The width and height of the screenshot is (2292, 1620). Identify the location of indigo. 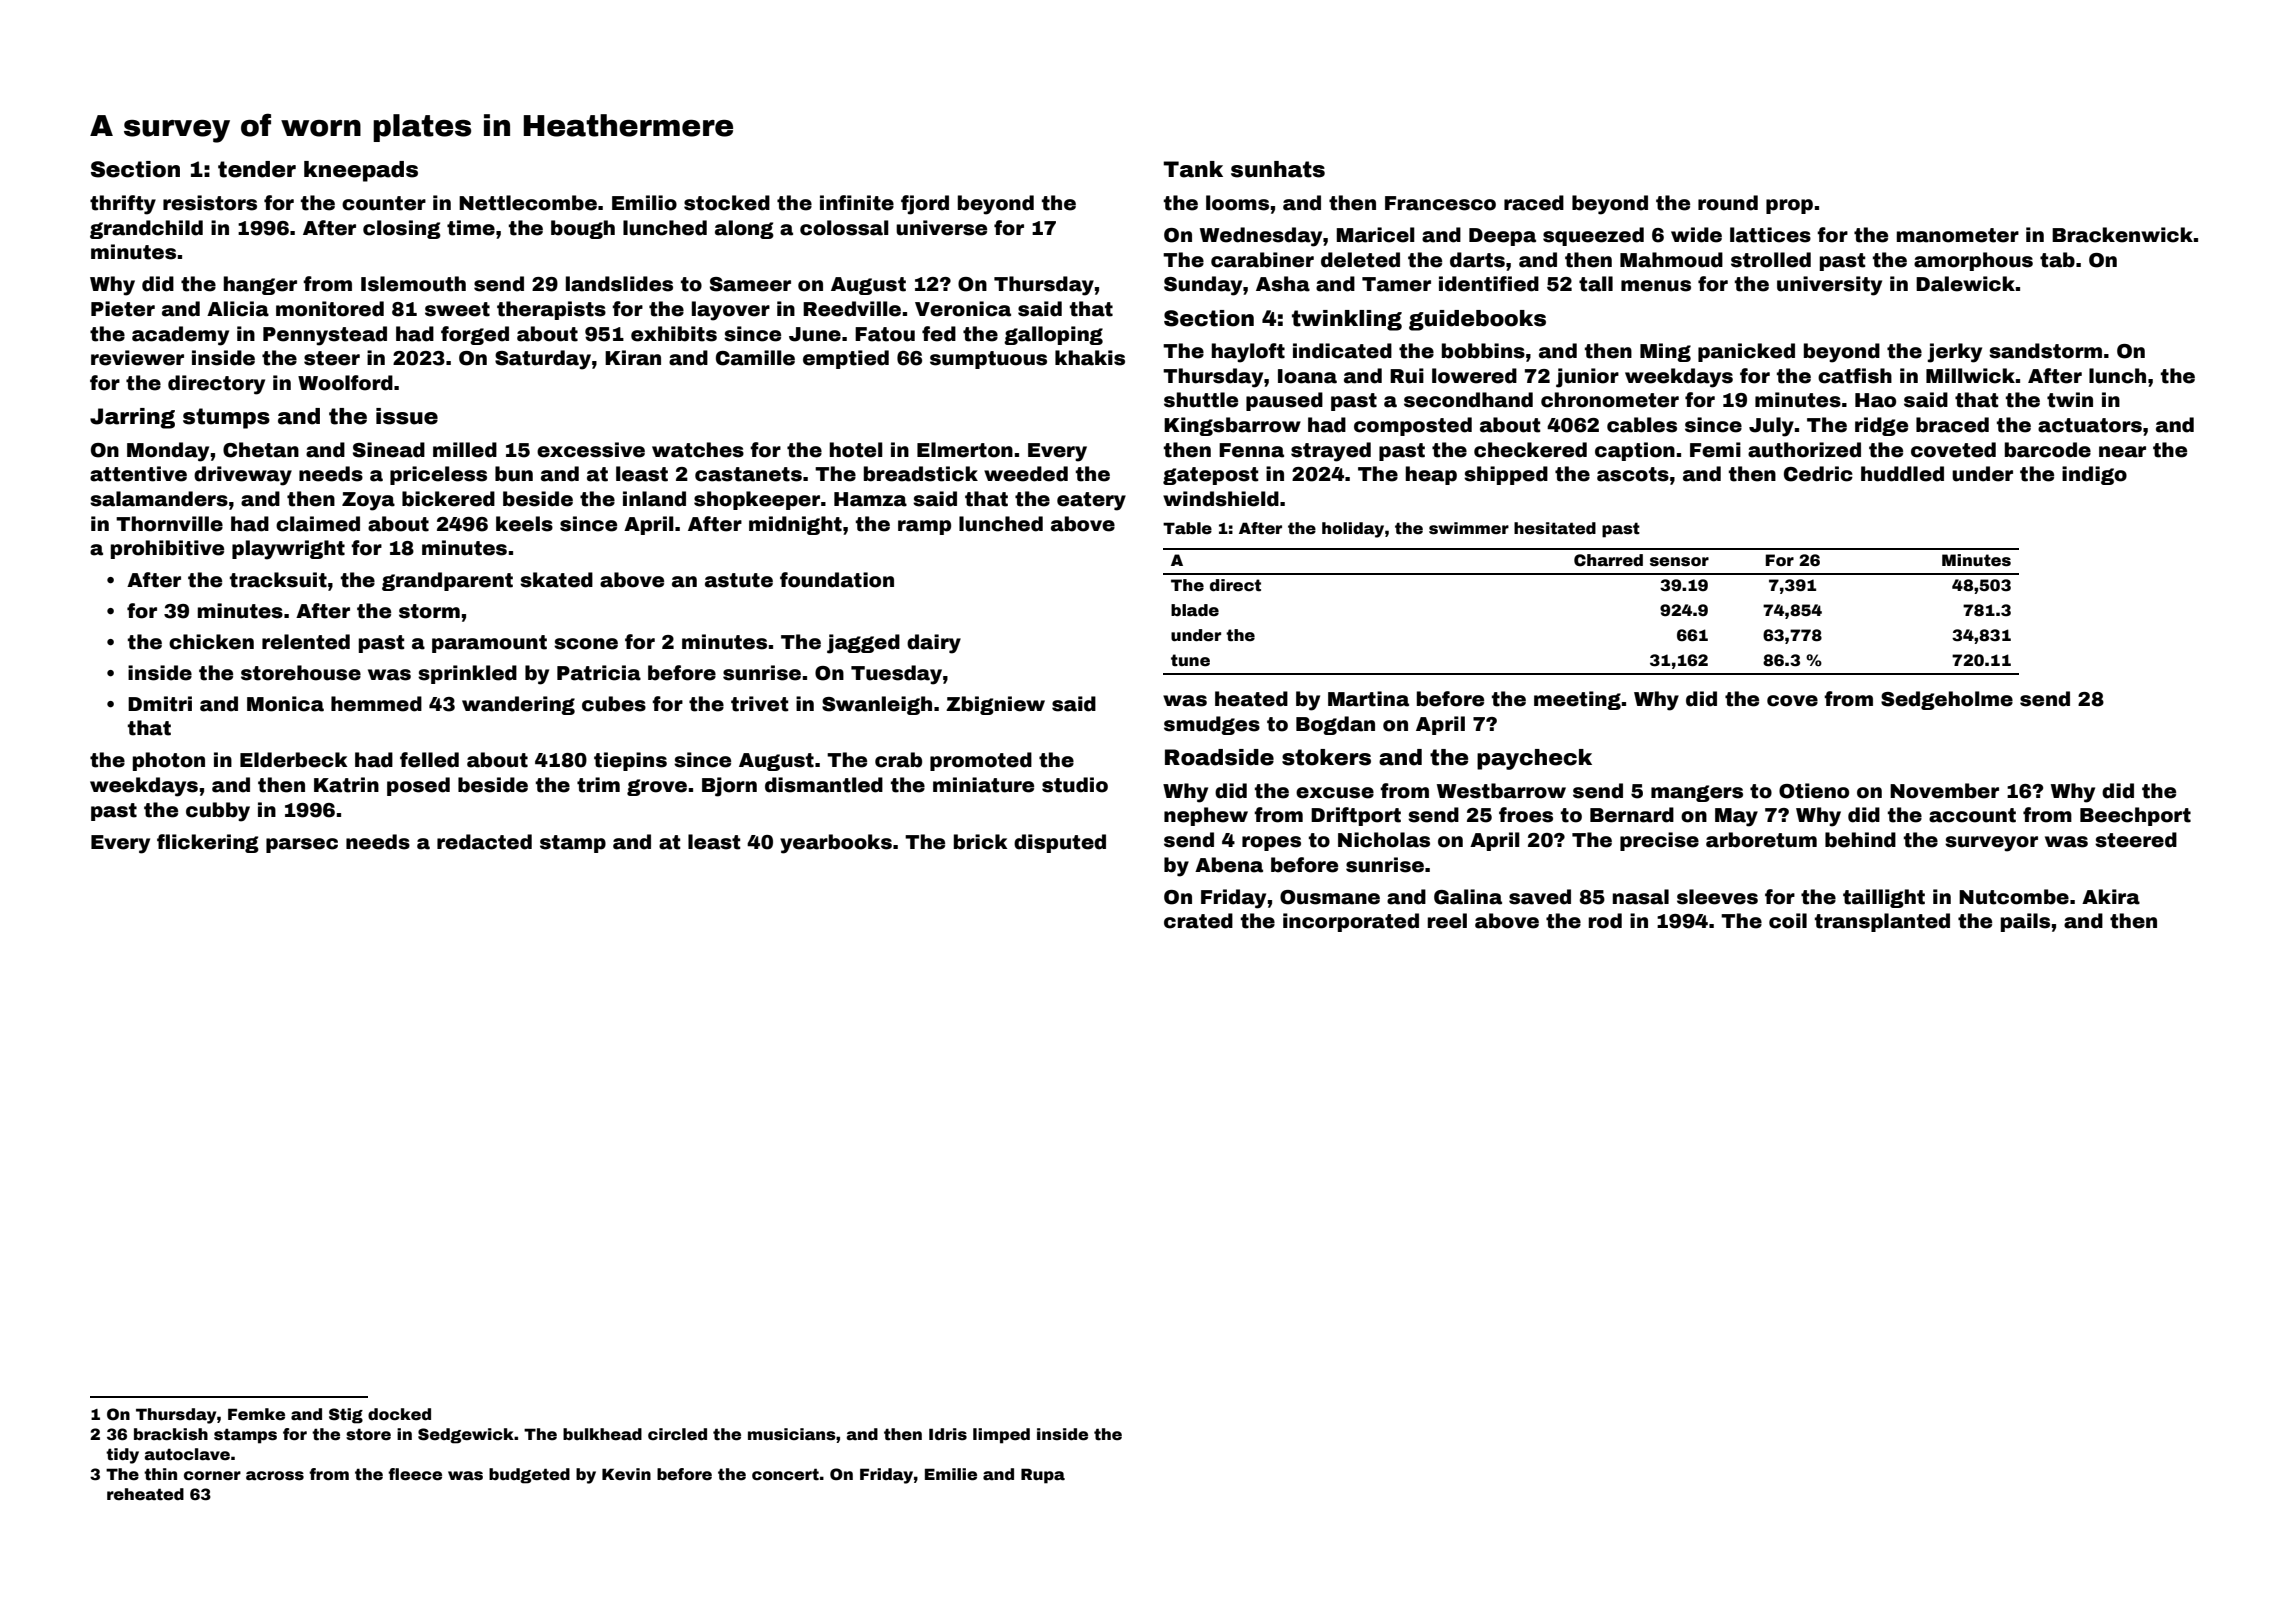
(2094, 475).
